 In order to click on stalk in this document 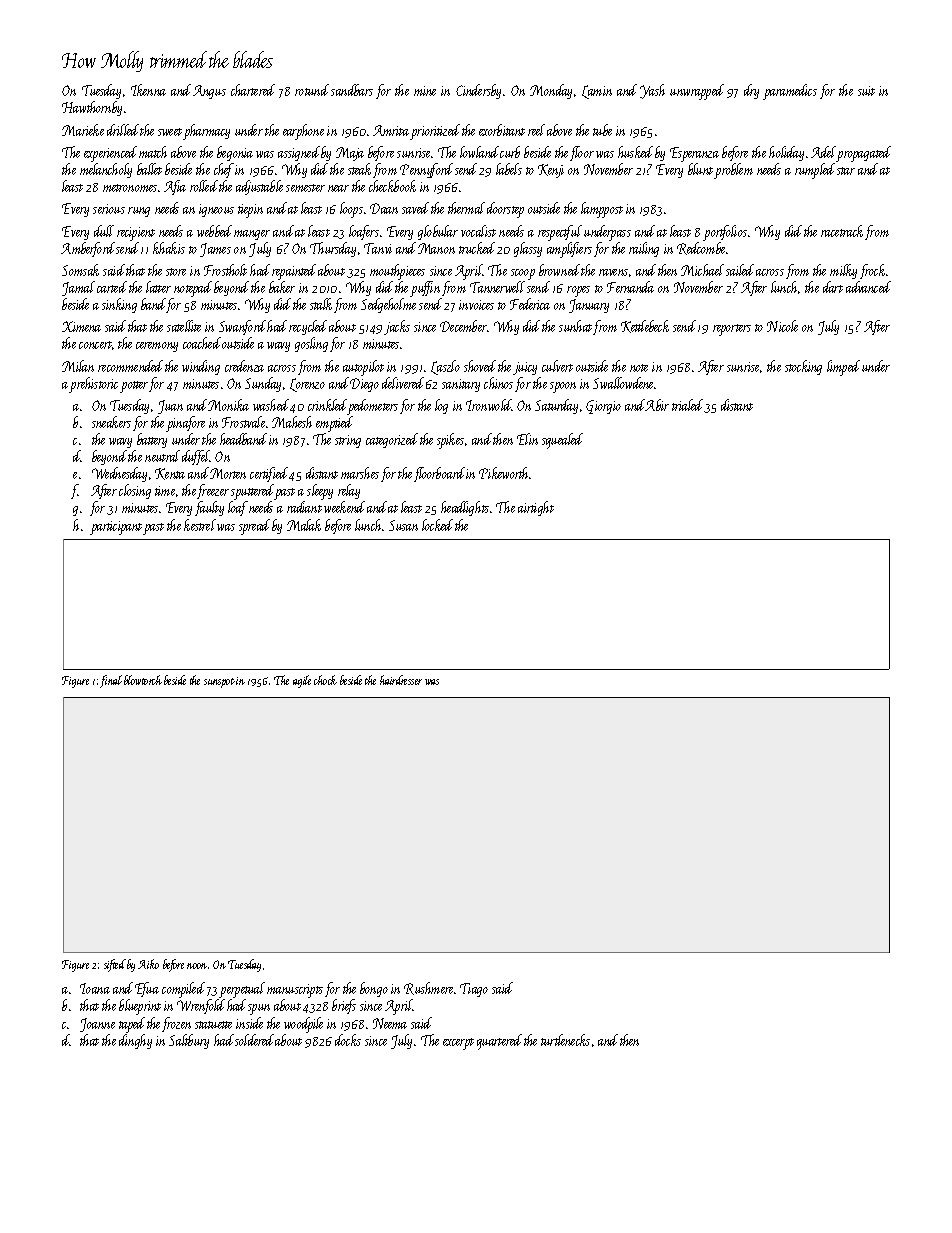, I will do `click(321, 304)`.
